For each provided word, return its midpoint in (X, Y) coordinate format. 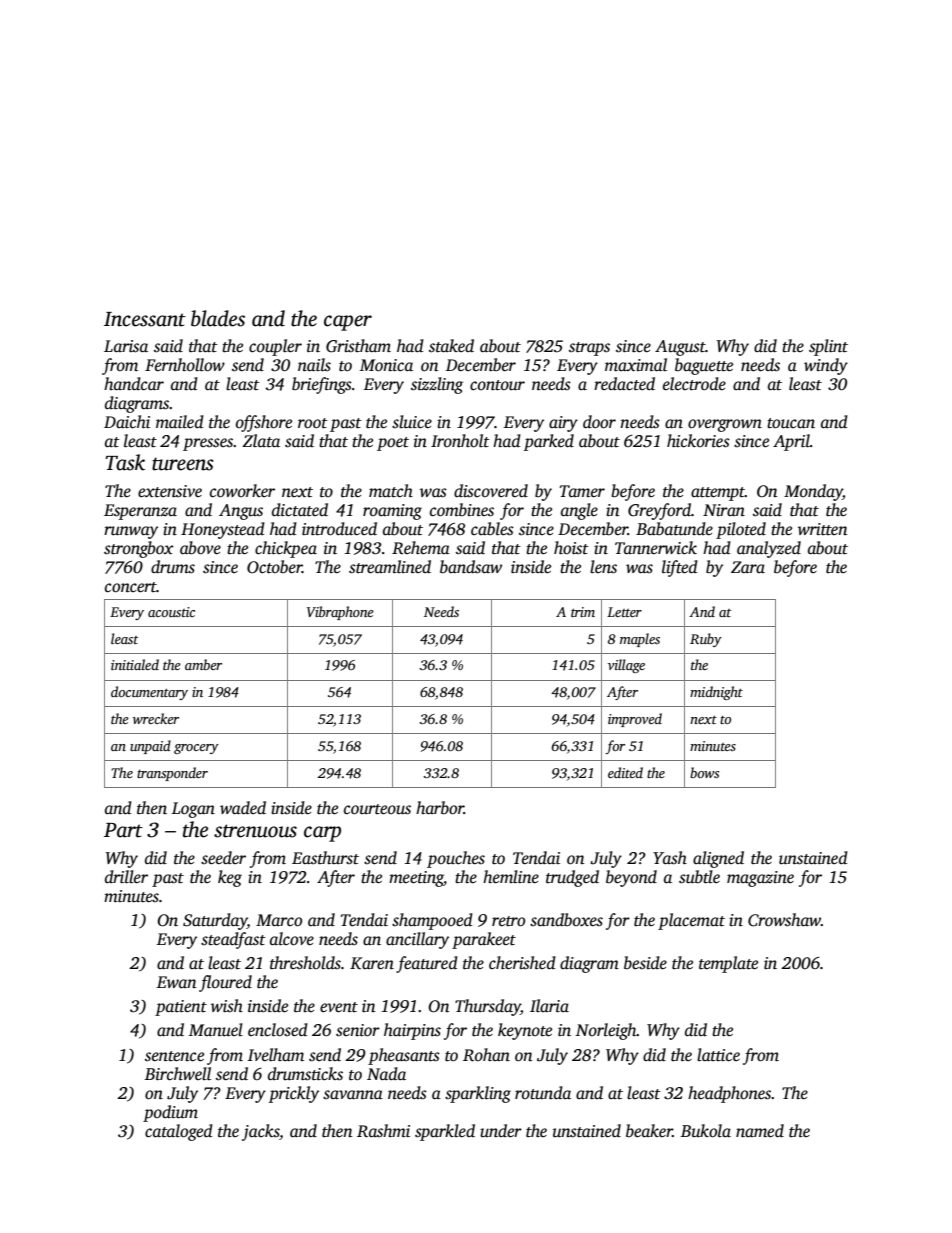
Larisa (126, 346)
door (599, 422)
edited (625, 772)
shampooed (432, 921)
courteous (377, 809)
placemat (691, 921)
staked (451, 346)
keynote (525, 1031)
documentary (149, 693)
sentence (174, 1056)
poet (393, 444)
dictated (300, 510)
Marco (279, 920)
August (680, 348)
